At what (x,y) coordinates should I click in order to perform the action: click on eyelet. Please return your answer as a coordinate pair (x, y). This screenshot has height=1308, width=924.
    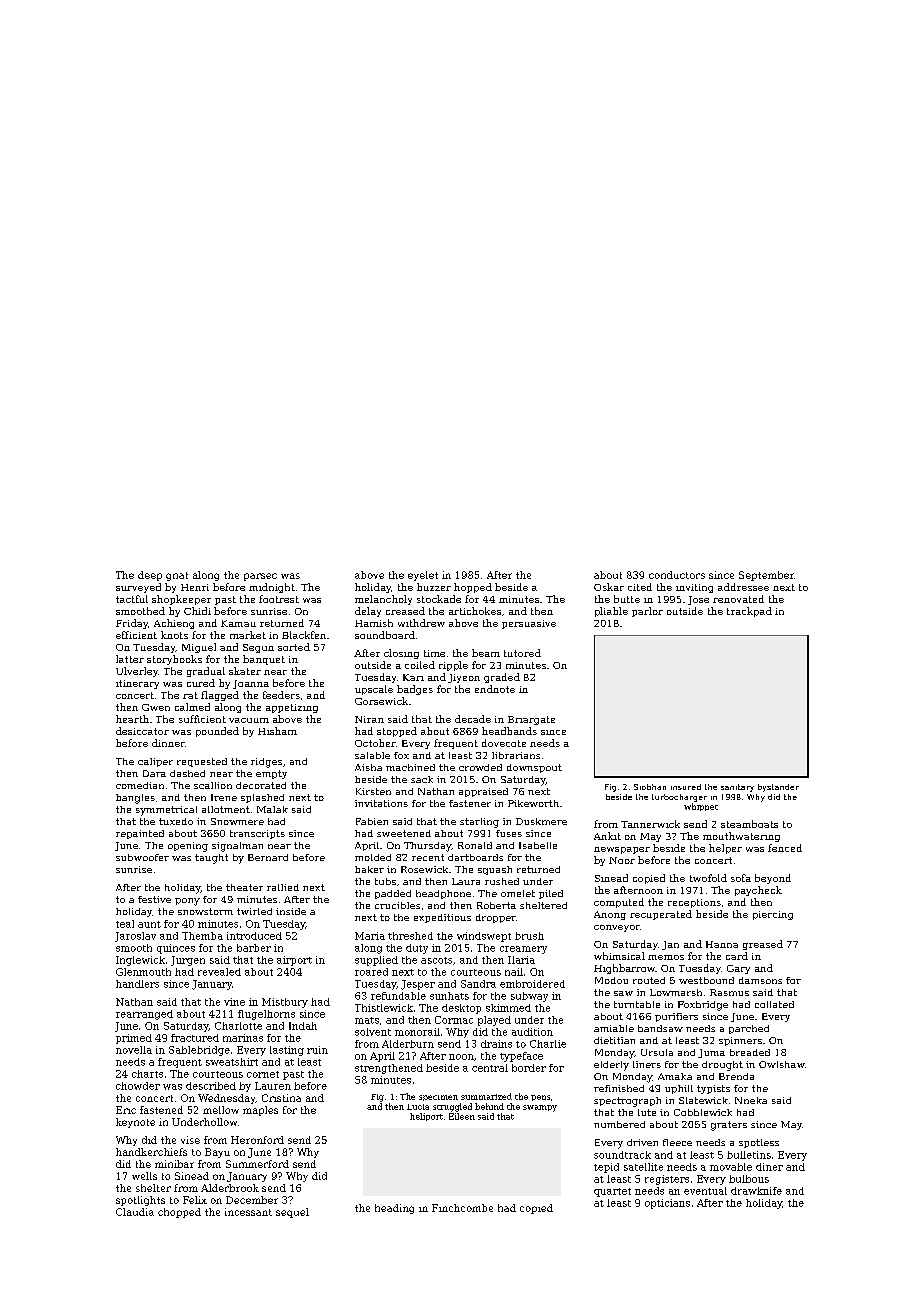
    Looking at the image, I should click on (423, 576).
